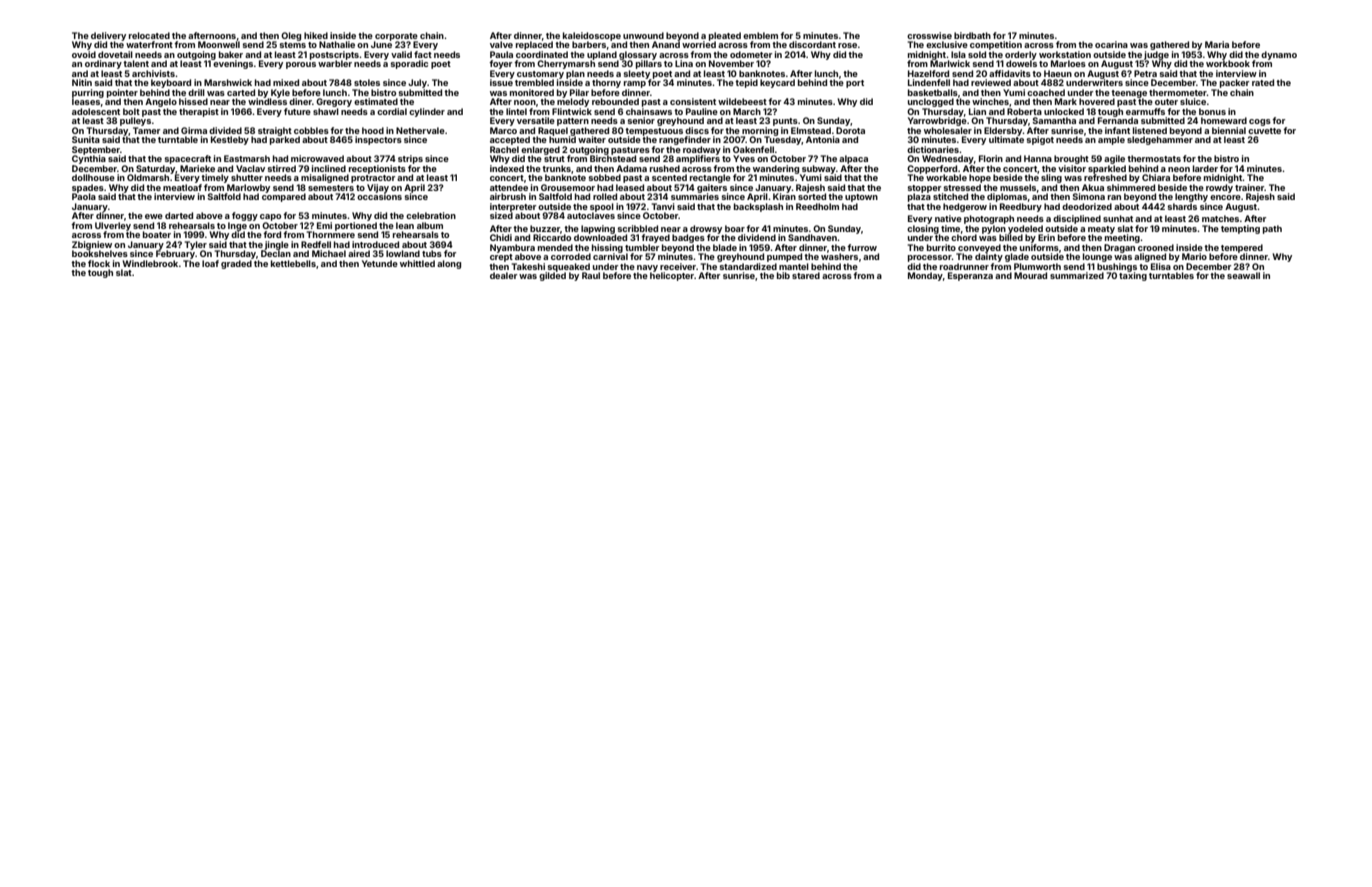  I want to click on rated, so click(1263, 82).
